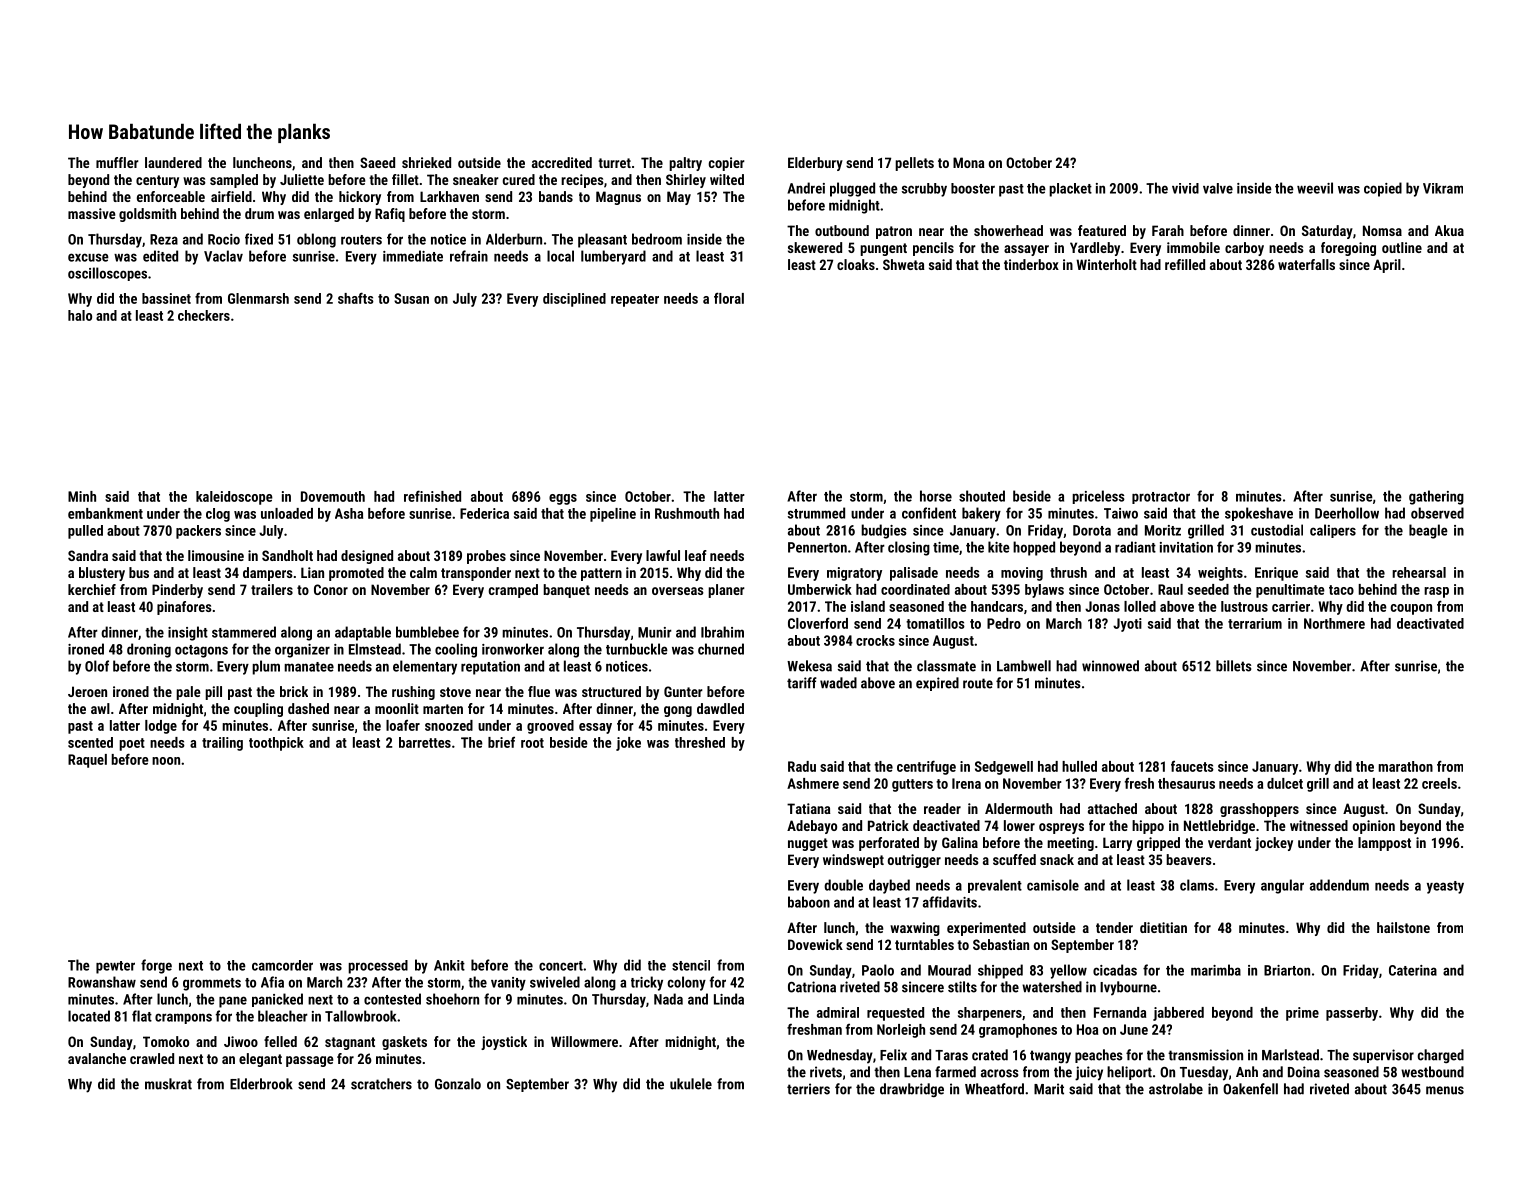 This document has width=1532, height=1184. Describe the element at coordinates (117, 162) in the document. I see `muffler` at that location.
